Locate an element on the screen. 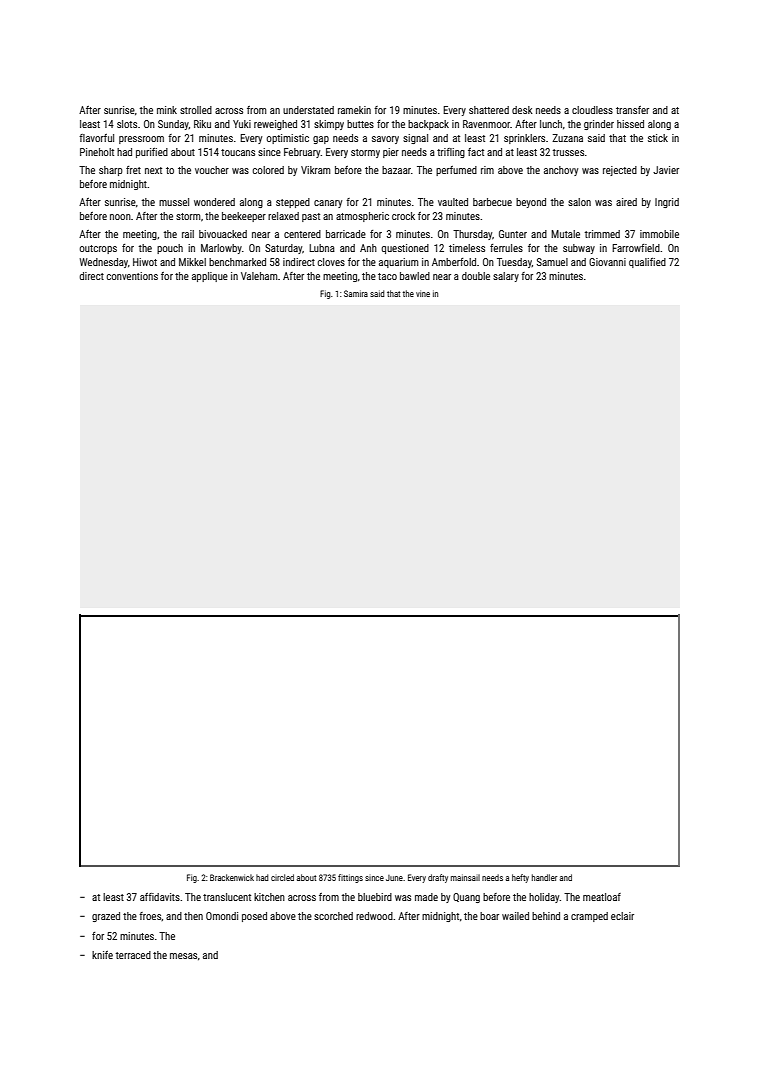 The width and height of the screenshot is (759, 1077). mink is located at coordinates (167, 110).
